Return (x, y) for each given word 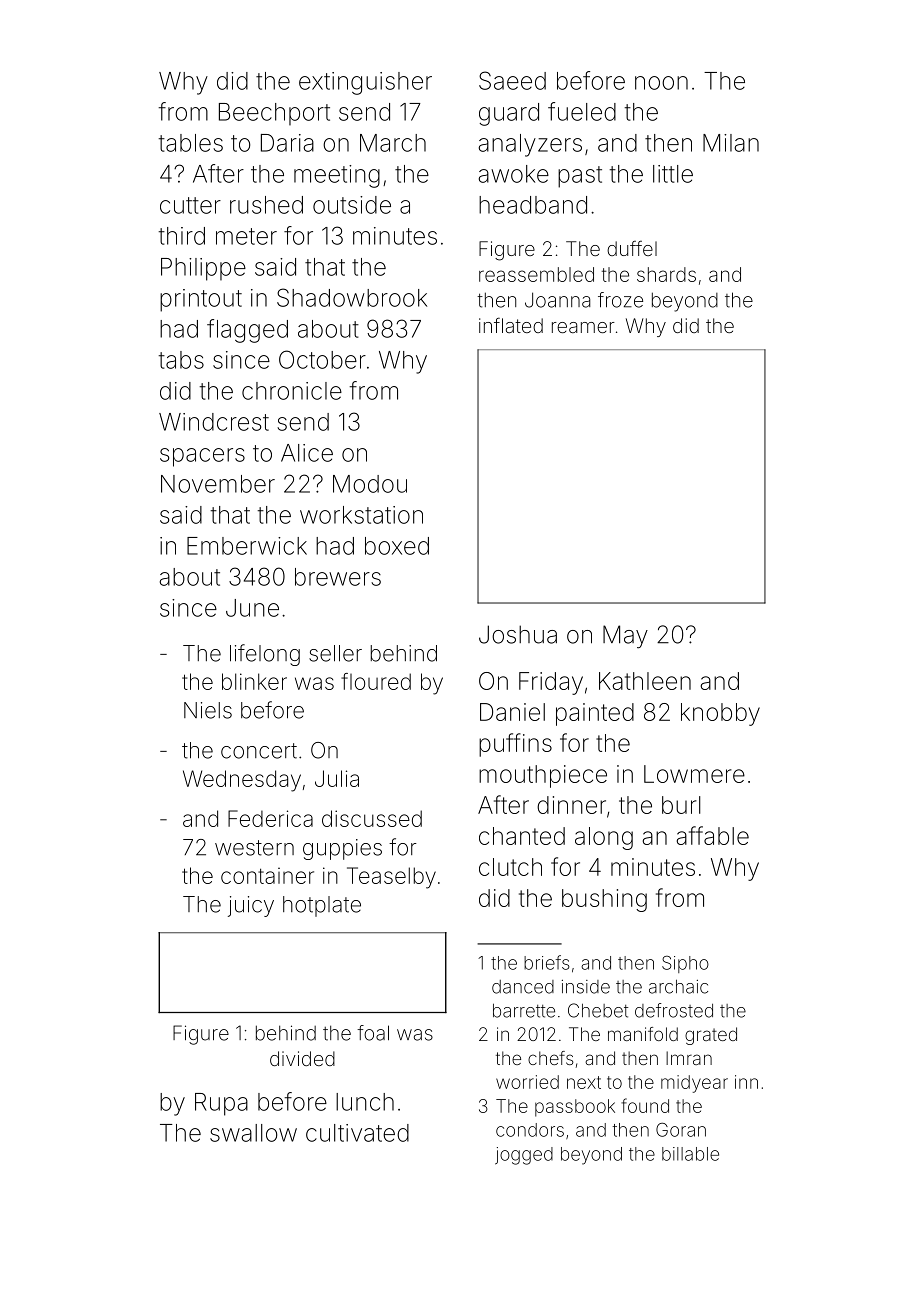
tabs (181, 360)
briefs (547, 962)
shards (666, 274)
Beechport (274, 114)
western (254, 848)
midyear (694, 1084)
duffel (632, 248)
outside (352, 205)
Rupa (221, 1104)
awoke (513, 174)
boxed (397, 546)
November (218, 484)
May (625, 637)
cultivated (357, 1133)
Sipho (685, 964)
